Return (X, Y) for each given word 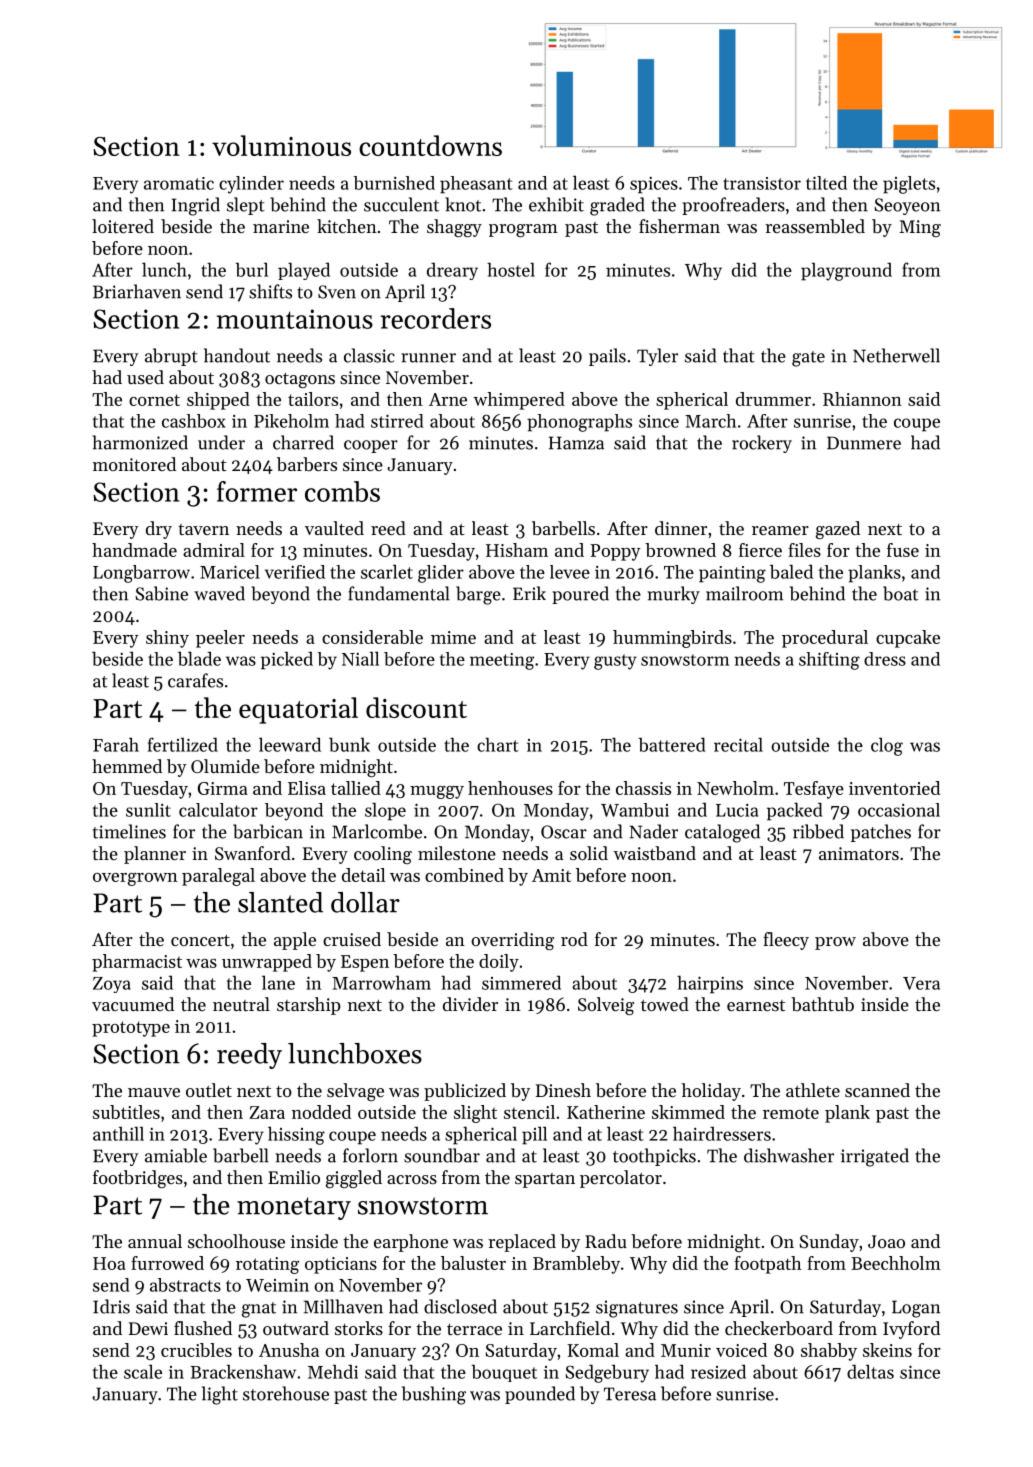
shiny (167, 639)
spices (654, 185)
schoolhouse (236, 1241)
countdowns (430, 145)
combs (342, 491)
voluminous (281, 145)
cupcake (908, 639)
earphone (411, 1243)
